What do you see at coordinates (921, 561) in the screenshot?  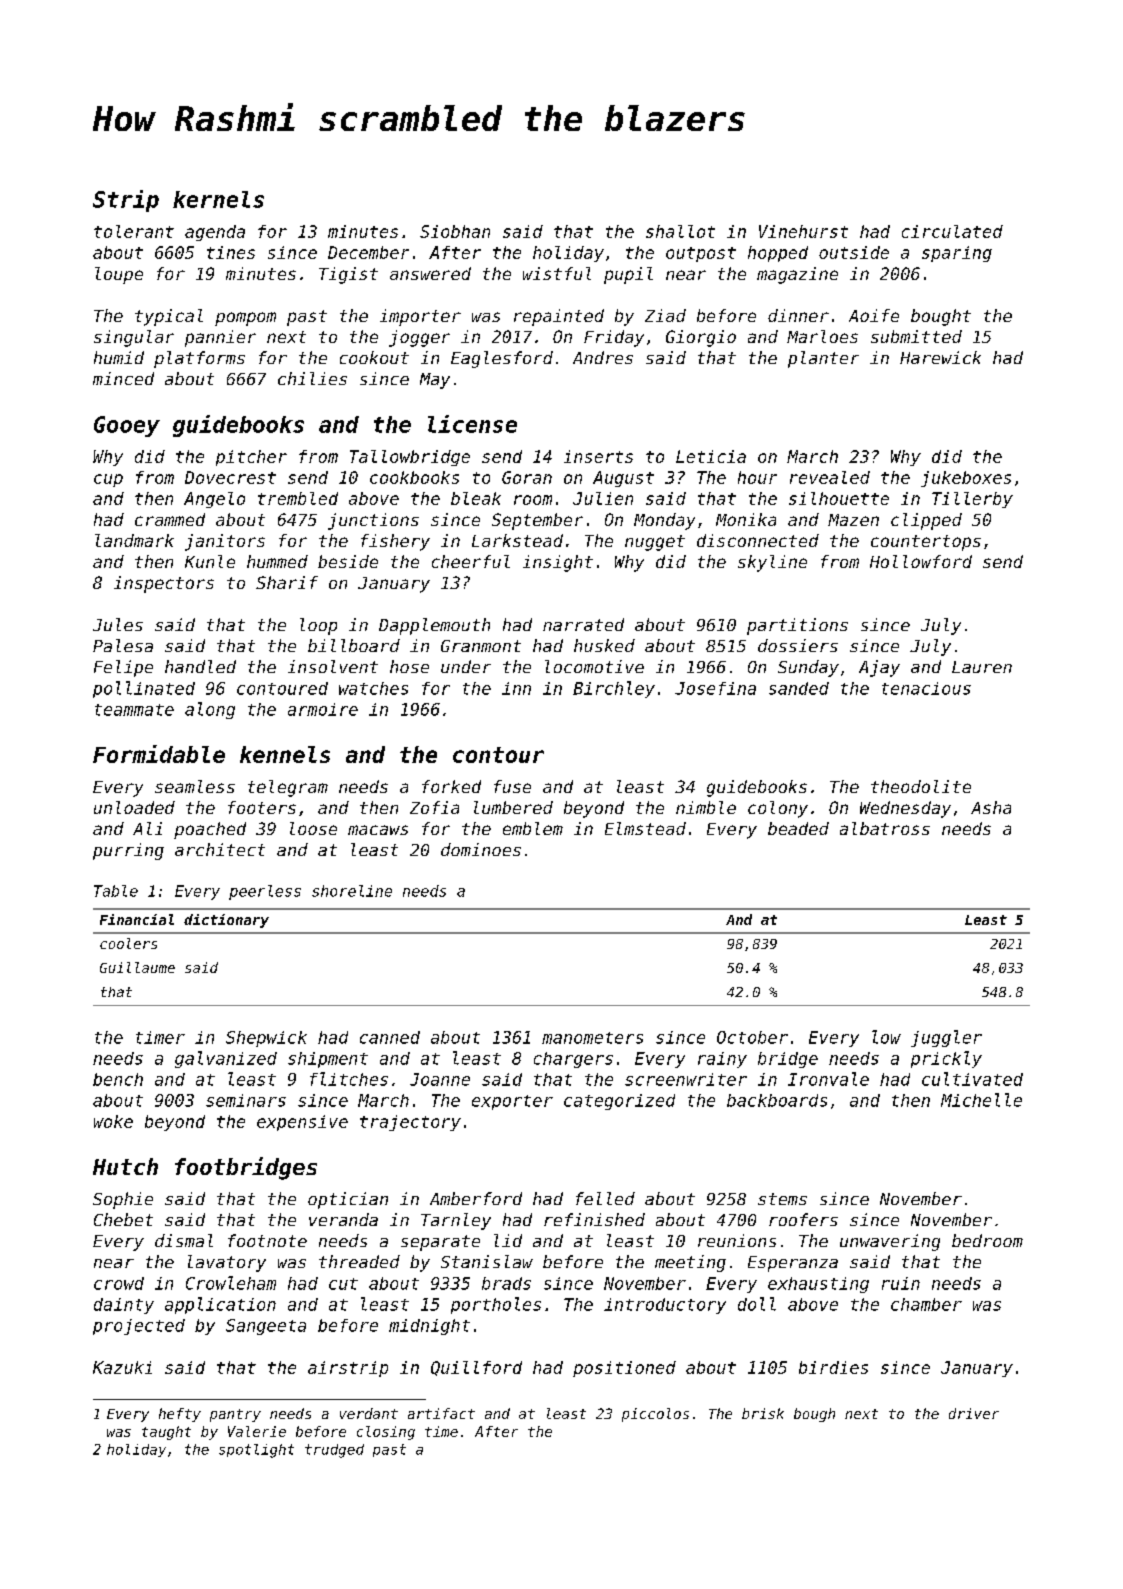 I see `Hollowford` at bounding box center [921, 561].
